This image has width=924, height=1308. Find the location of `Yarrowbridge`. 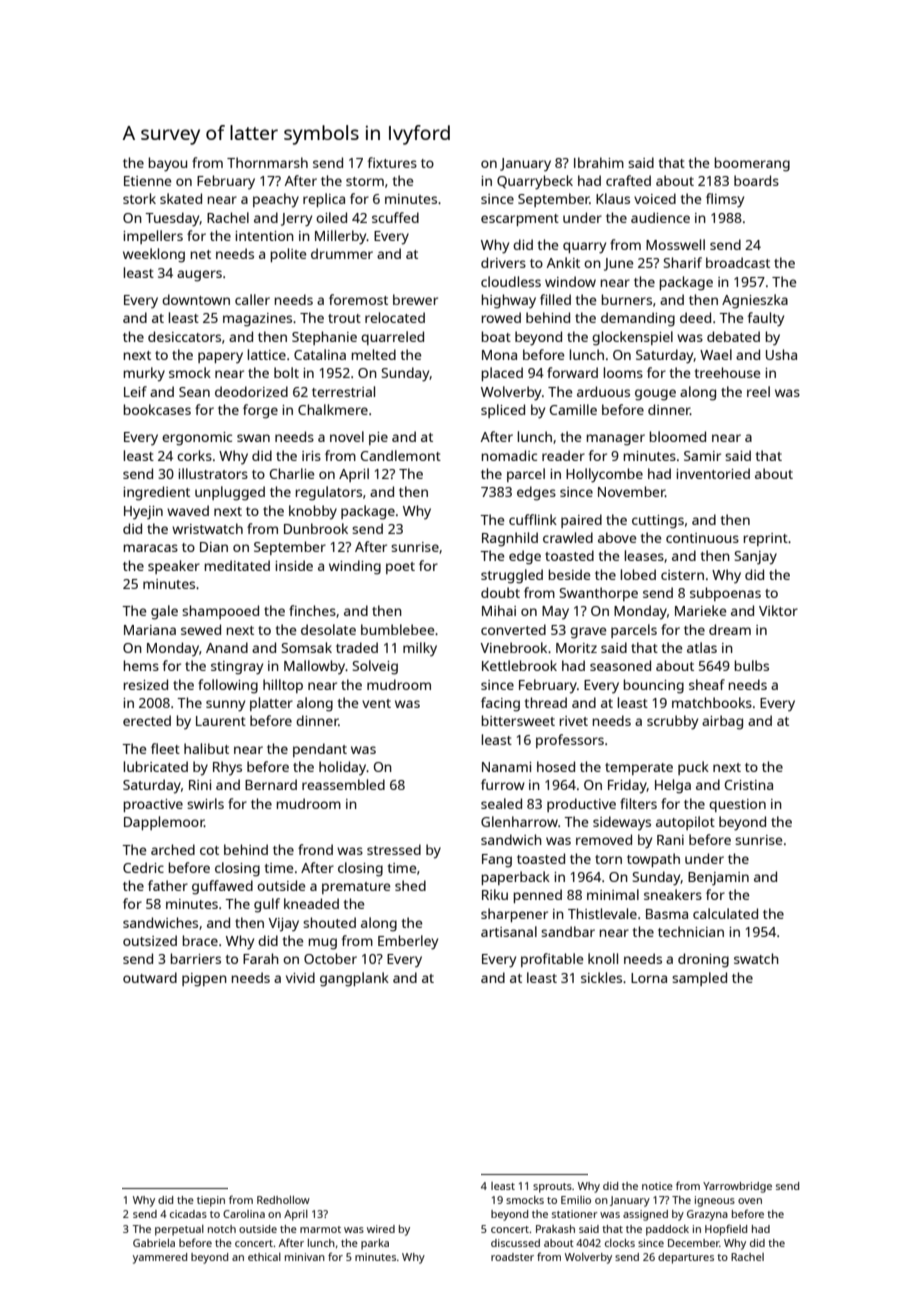

Yarrowbridge is located at coordinates (737, 1187).
